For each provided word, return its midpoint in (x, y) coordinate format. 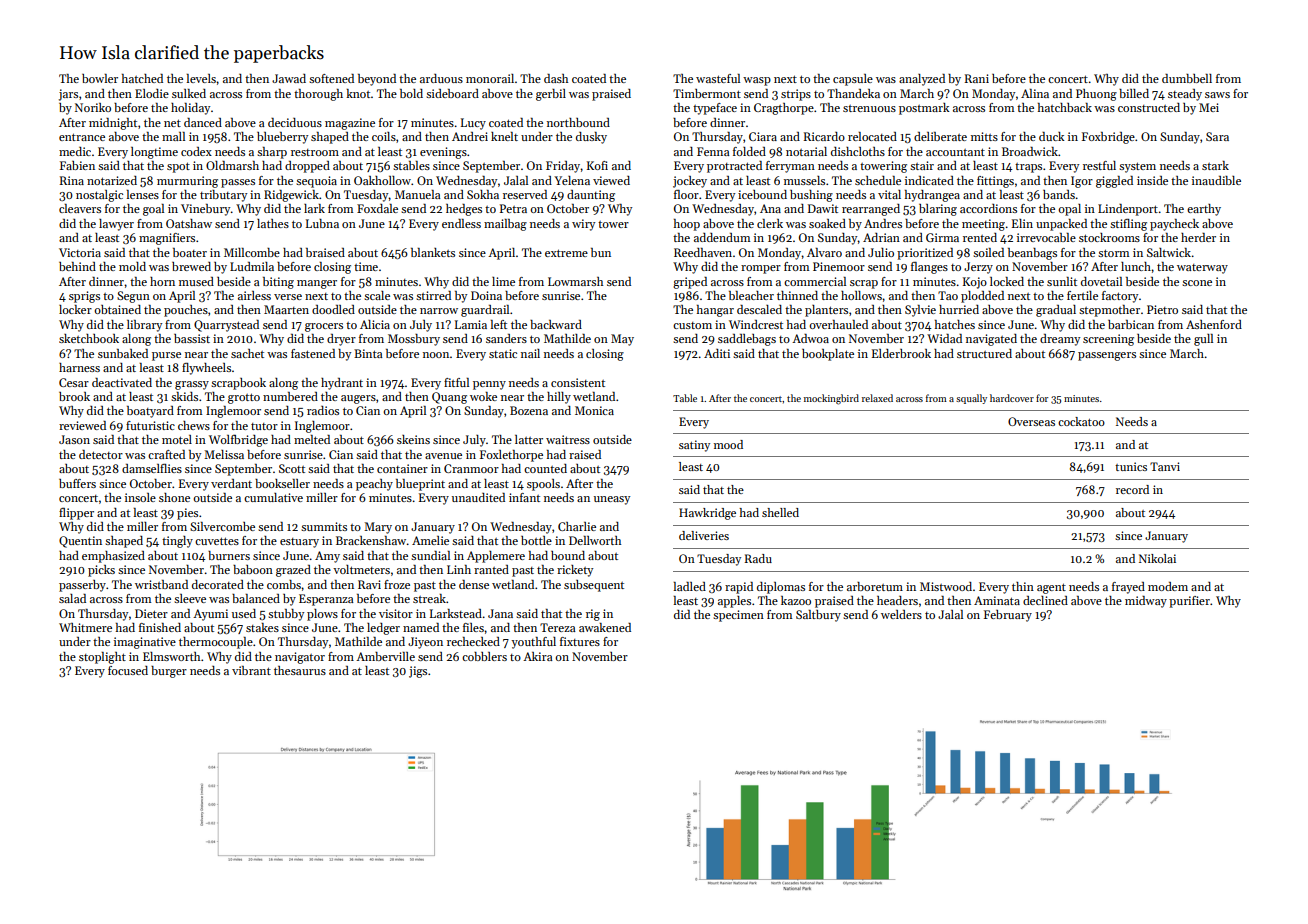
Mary (378, 528)
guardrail (485, 311)
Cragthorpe (784, 109)
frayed (1128, 588)
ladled (690, 586)
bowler (100, 78)
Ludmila (252, 266)
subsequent (594, 586)
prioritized (925, 254)
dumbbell (1187, 78)
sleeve (190, 598)
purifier (1189, 602)
